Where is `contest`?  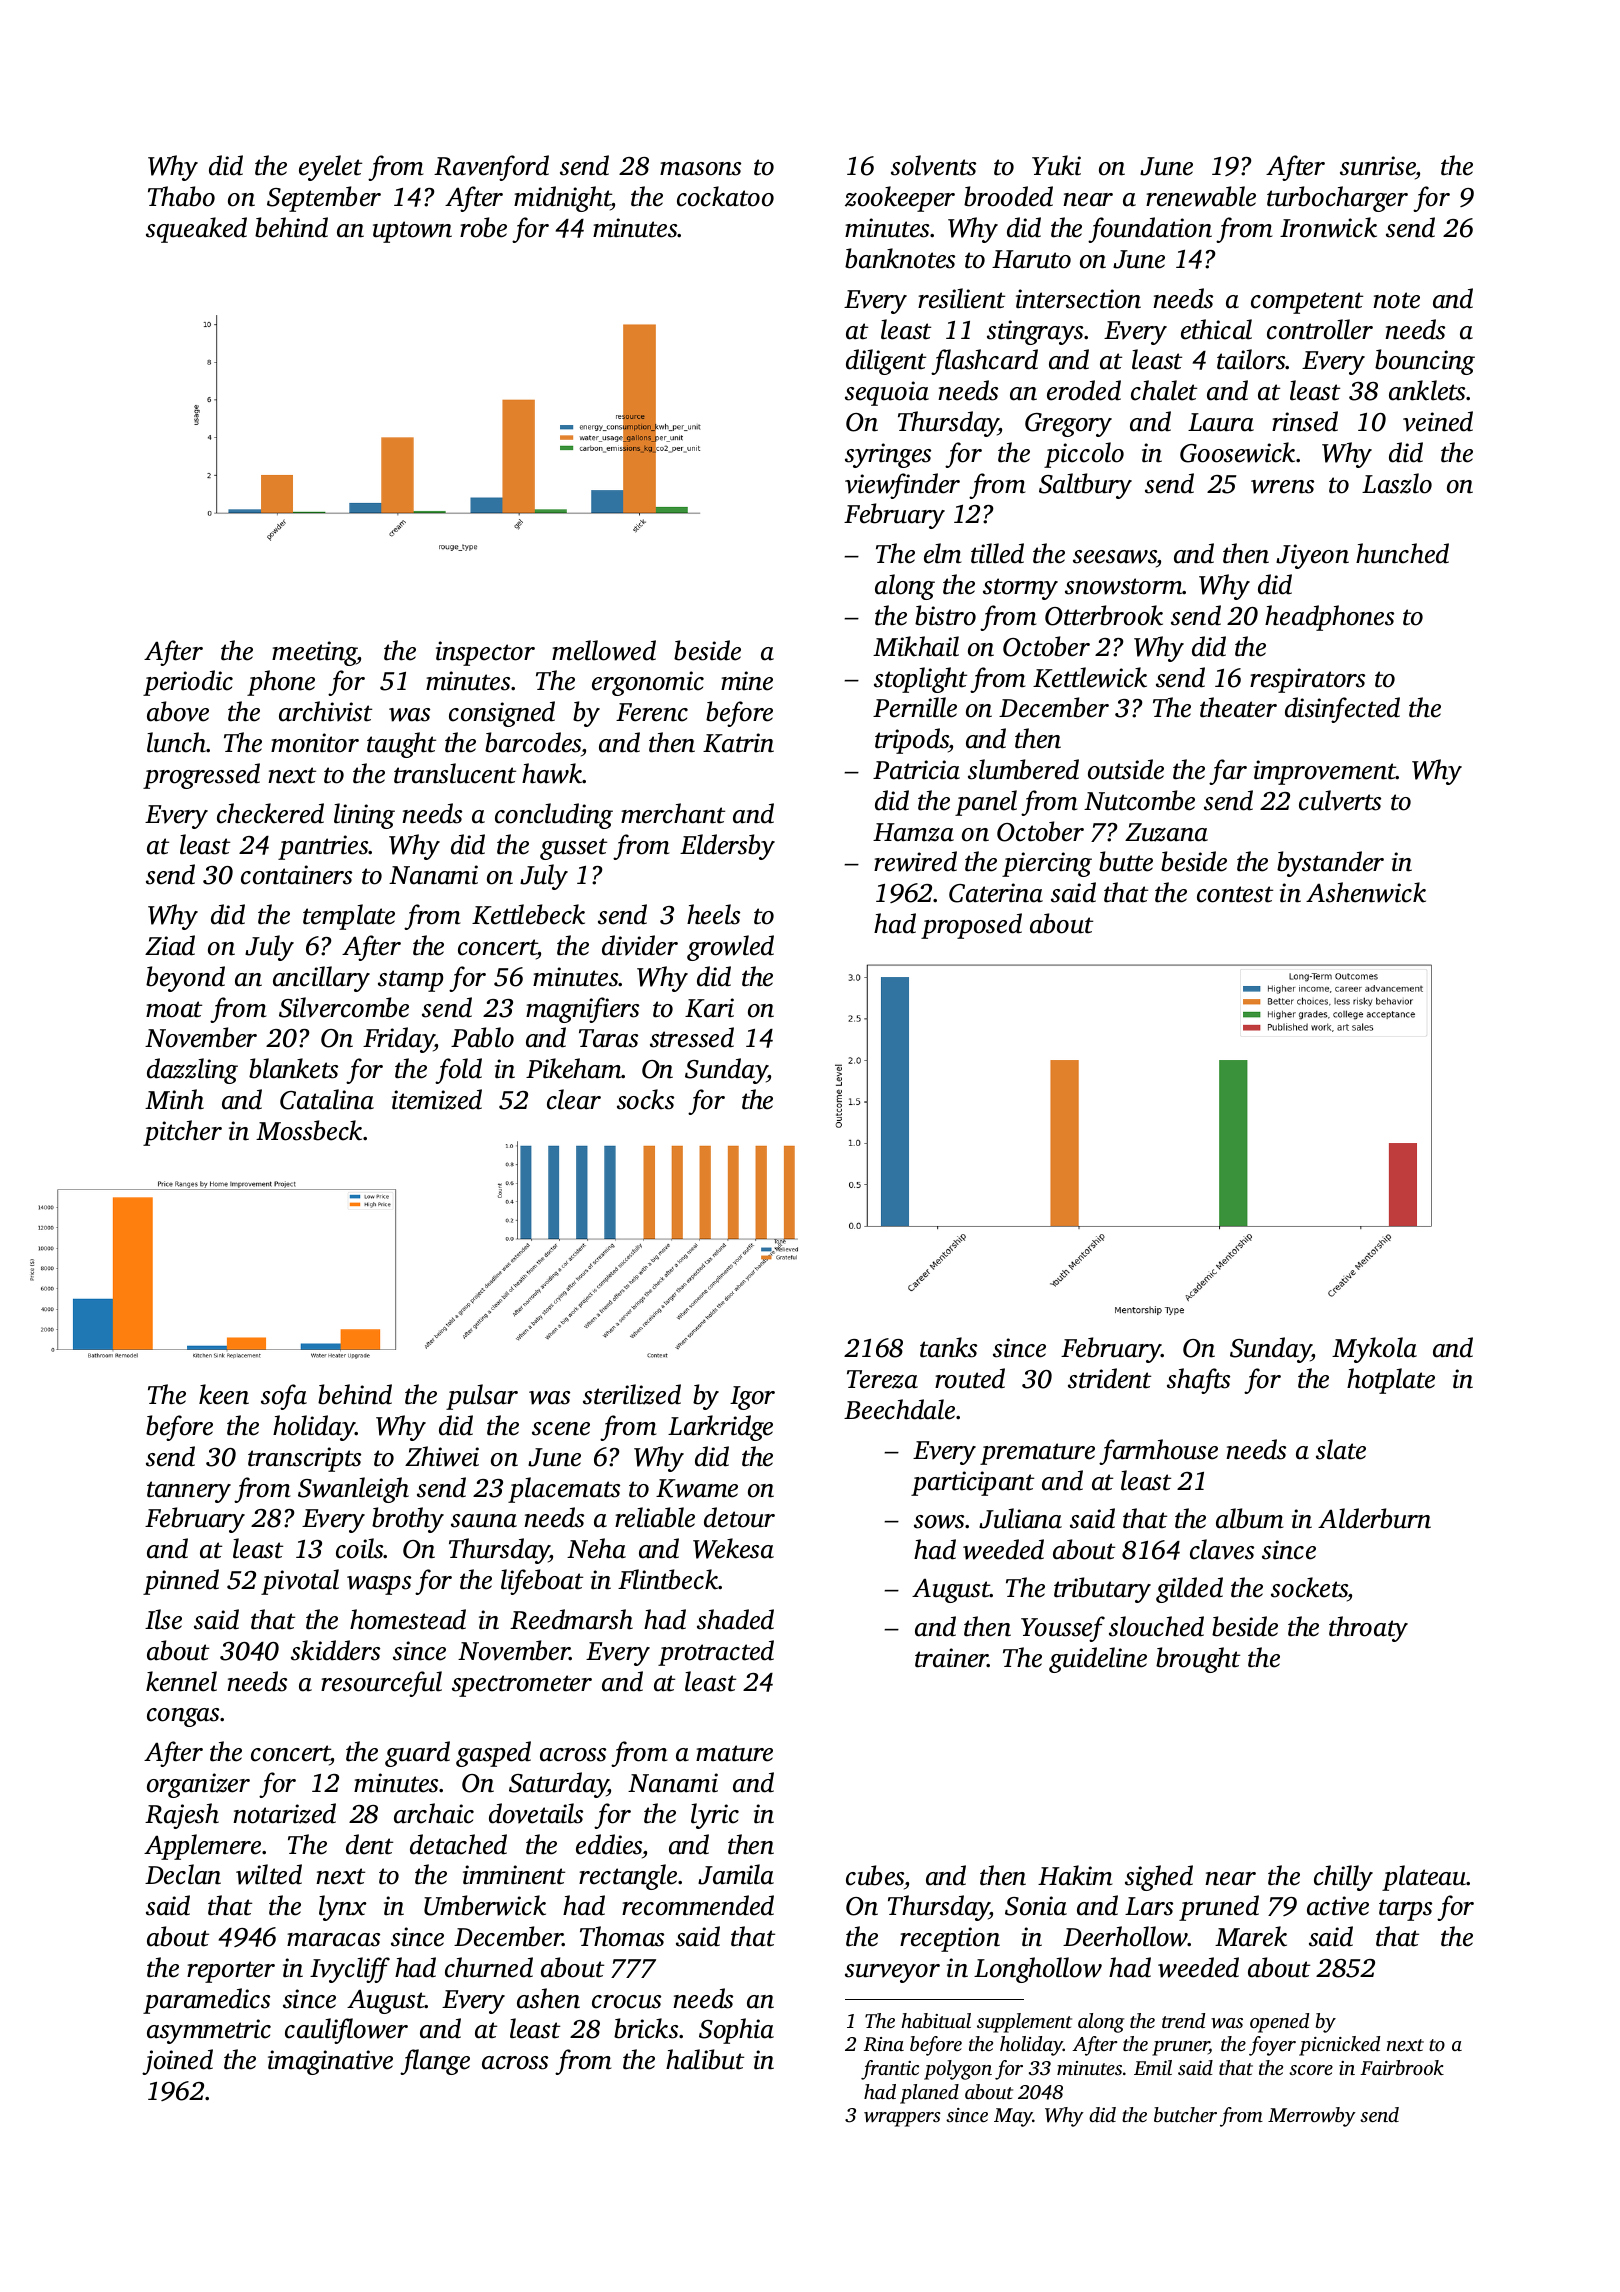 contest is located at coordinates (1235, 894).
